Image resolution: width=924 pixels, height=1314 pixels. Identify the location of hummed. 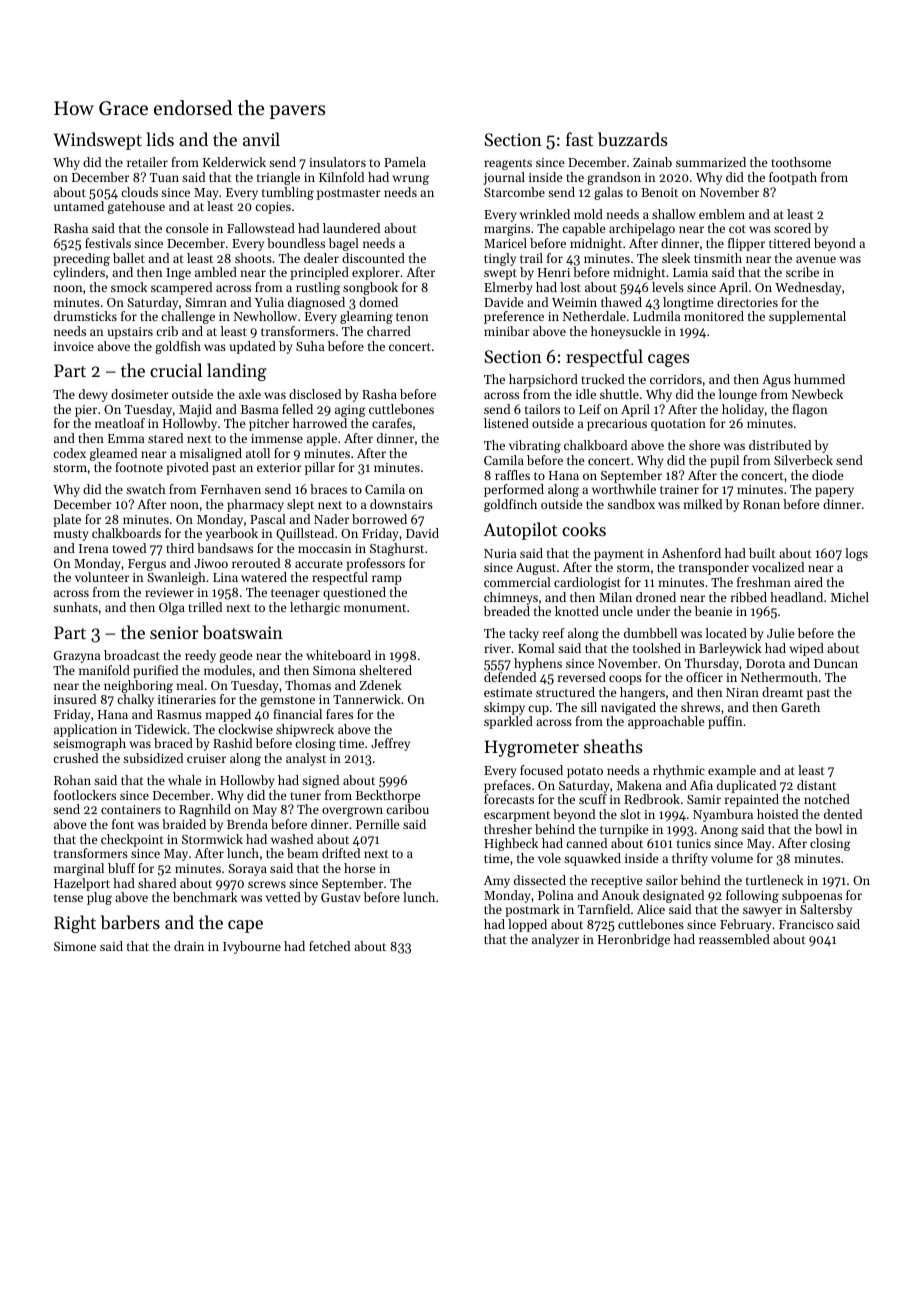
(819, 379).
